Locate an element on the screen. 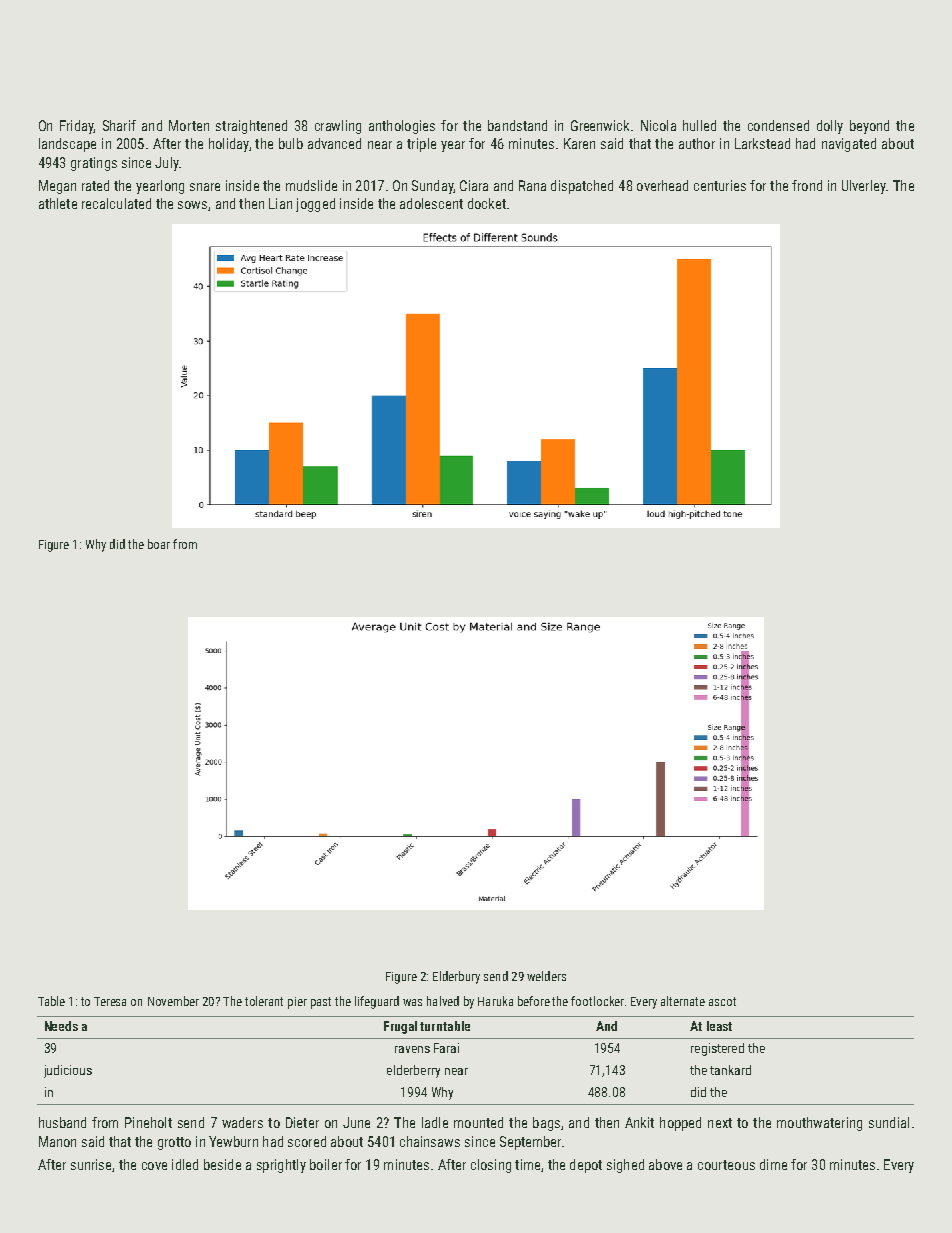 The height and width of the screenshot is (1233, 952). athlete is located at coordinates (58, 203).
